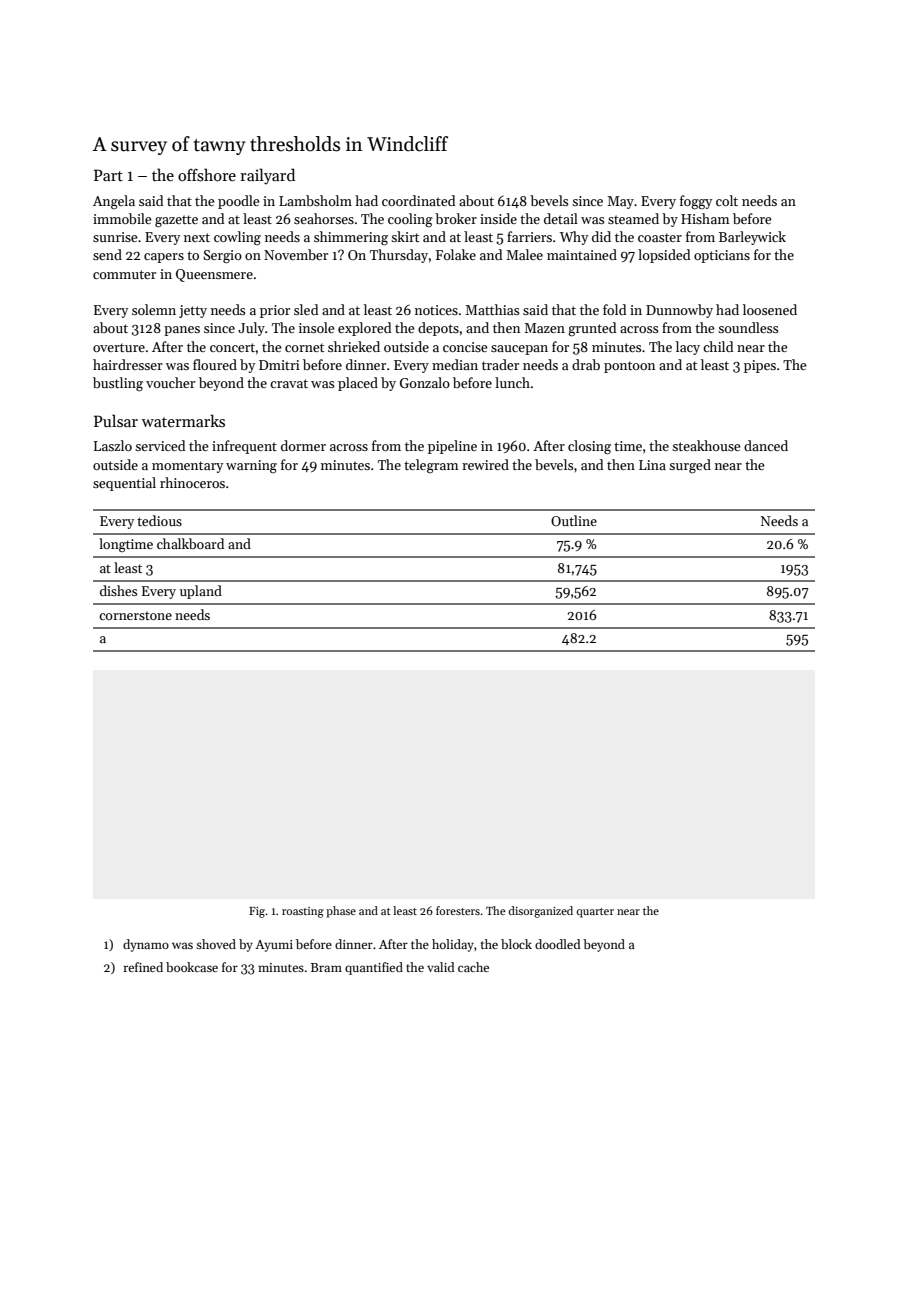  I want to click on lacy, so click(688, 348).
